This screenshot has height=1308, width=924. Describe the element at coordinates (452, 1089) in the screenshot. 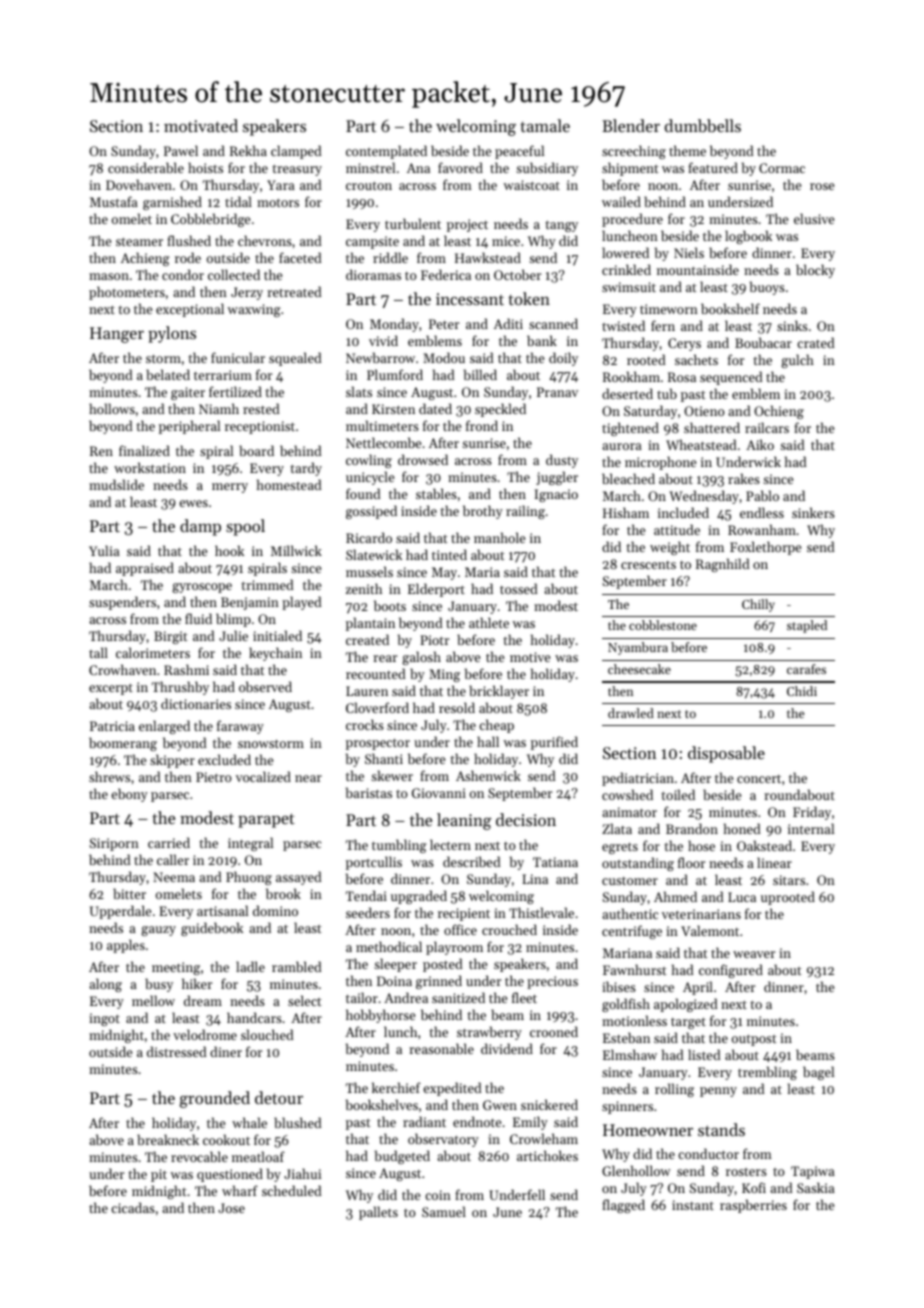

I see `expedited` at that location.
